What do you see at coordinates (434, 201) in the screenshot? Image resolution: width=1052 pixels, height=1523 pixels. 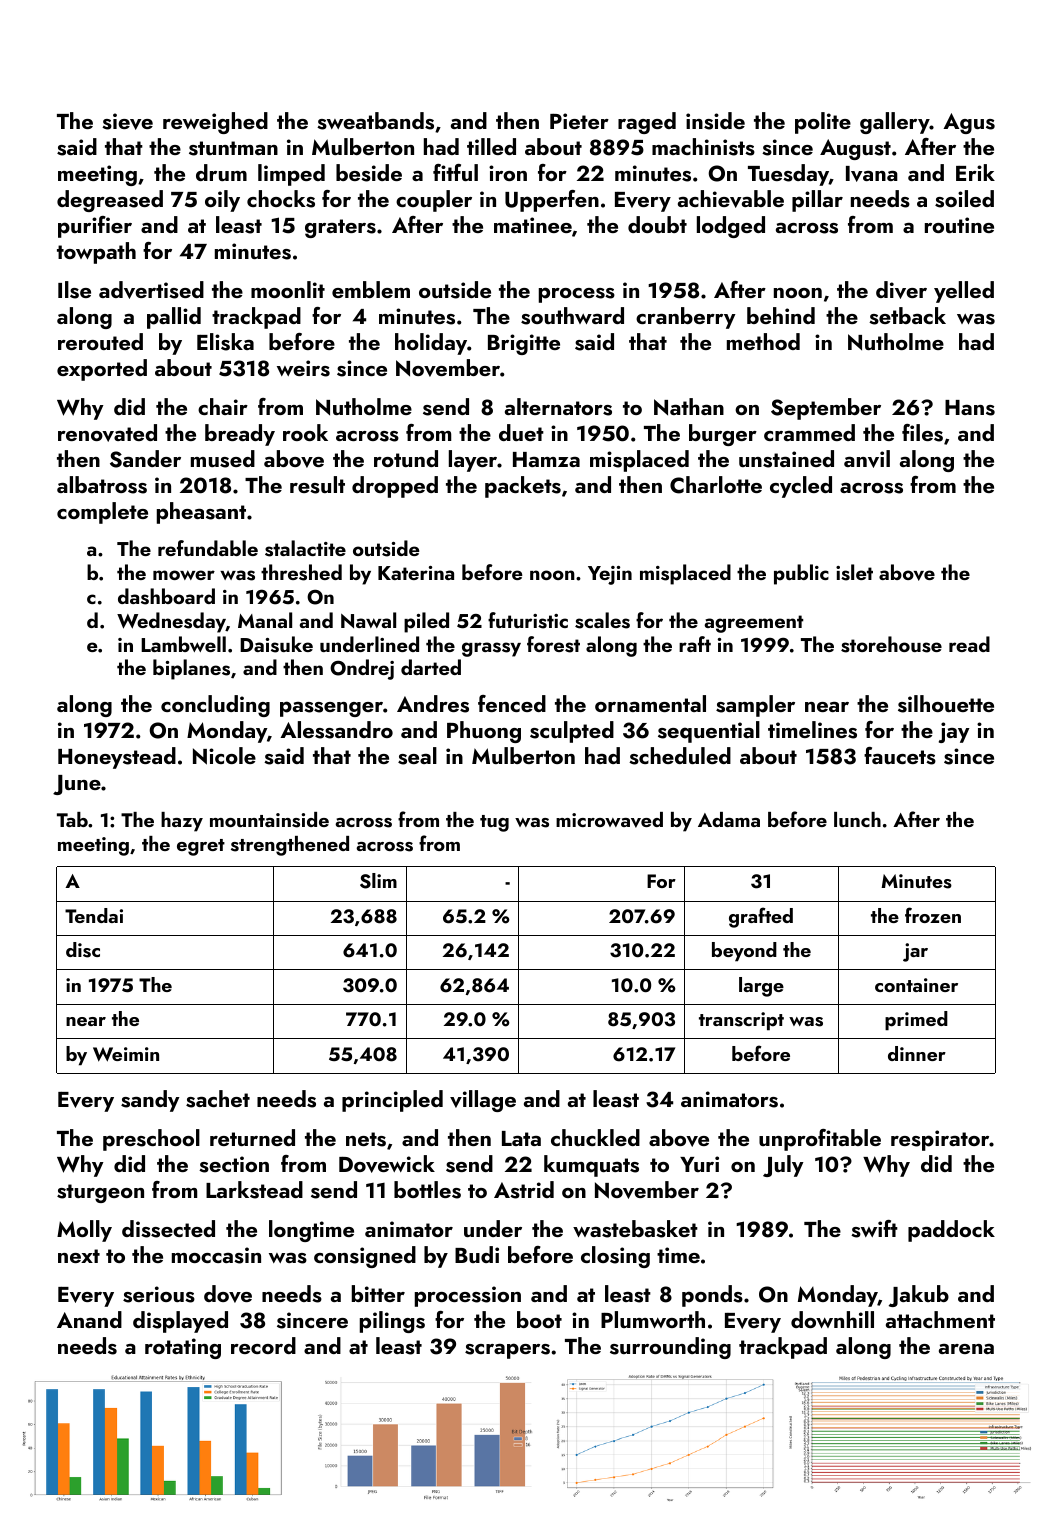 I see `coupler` at bounding box center [434, 201].
